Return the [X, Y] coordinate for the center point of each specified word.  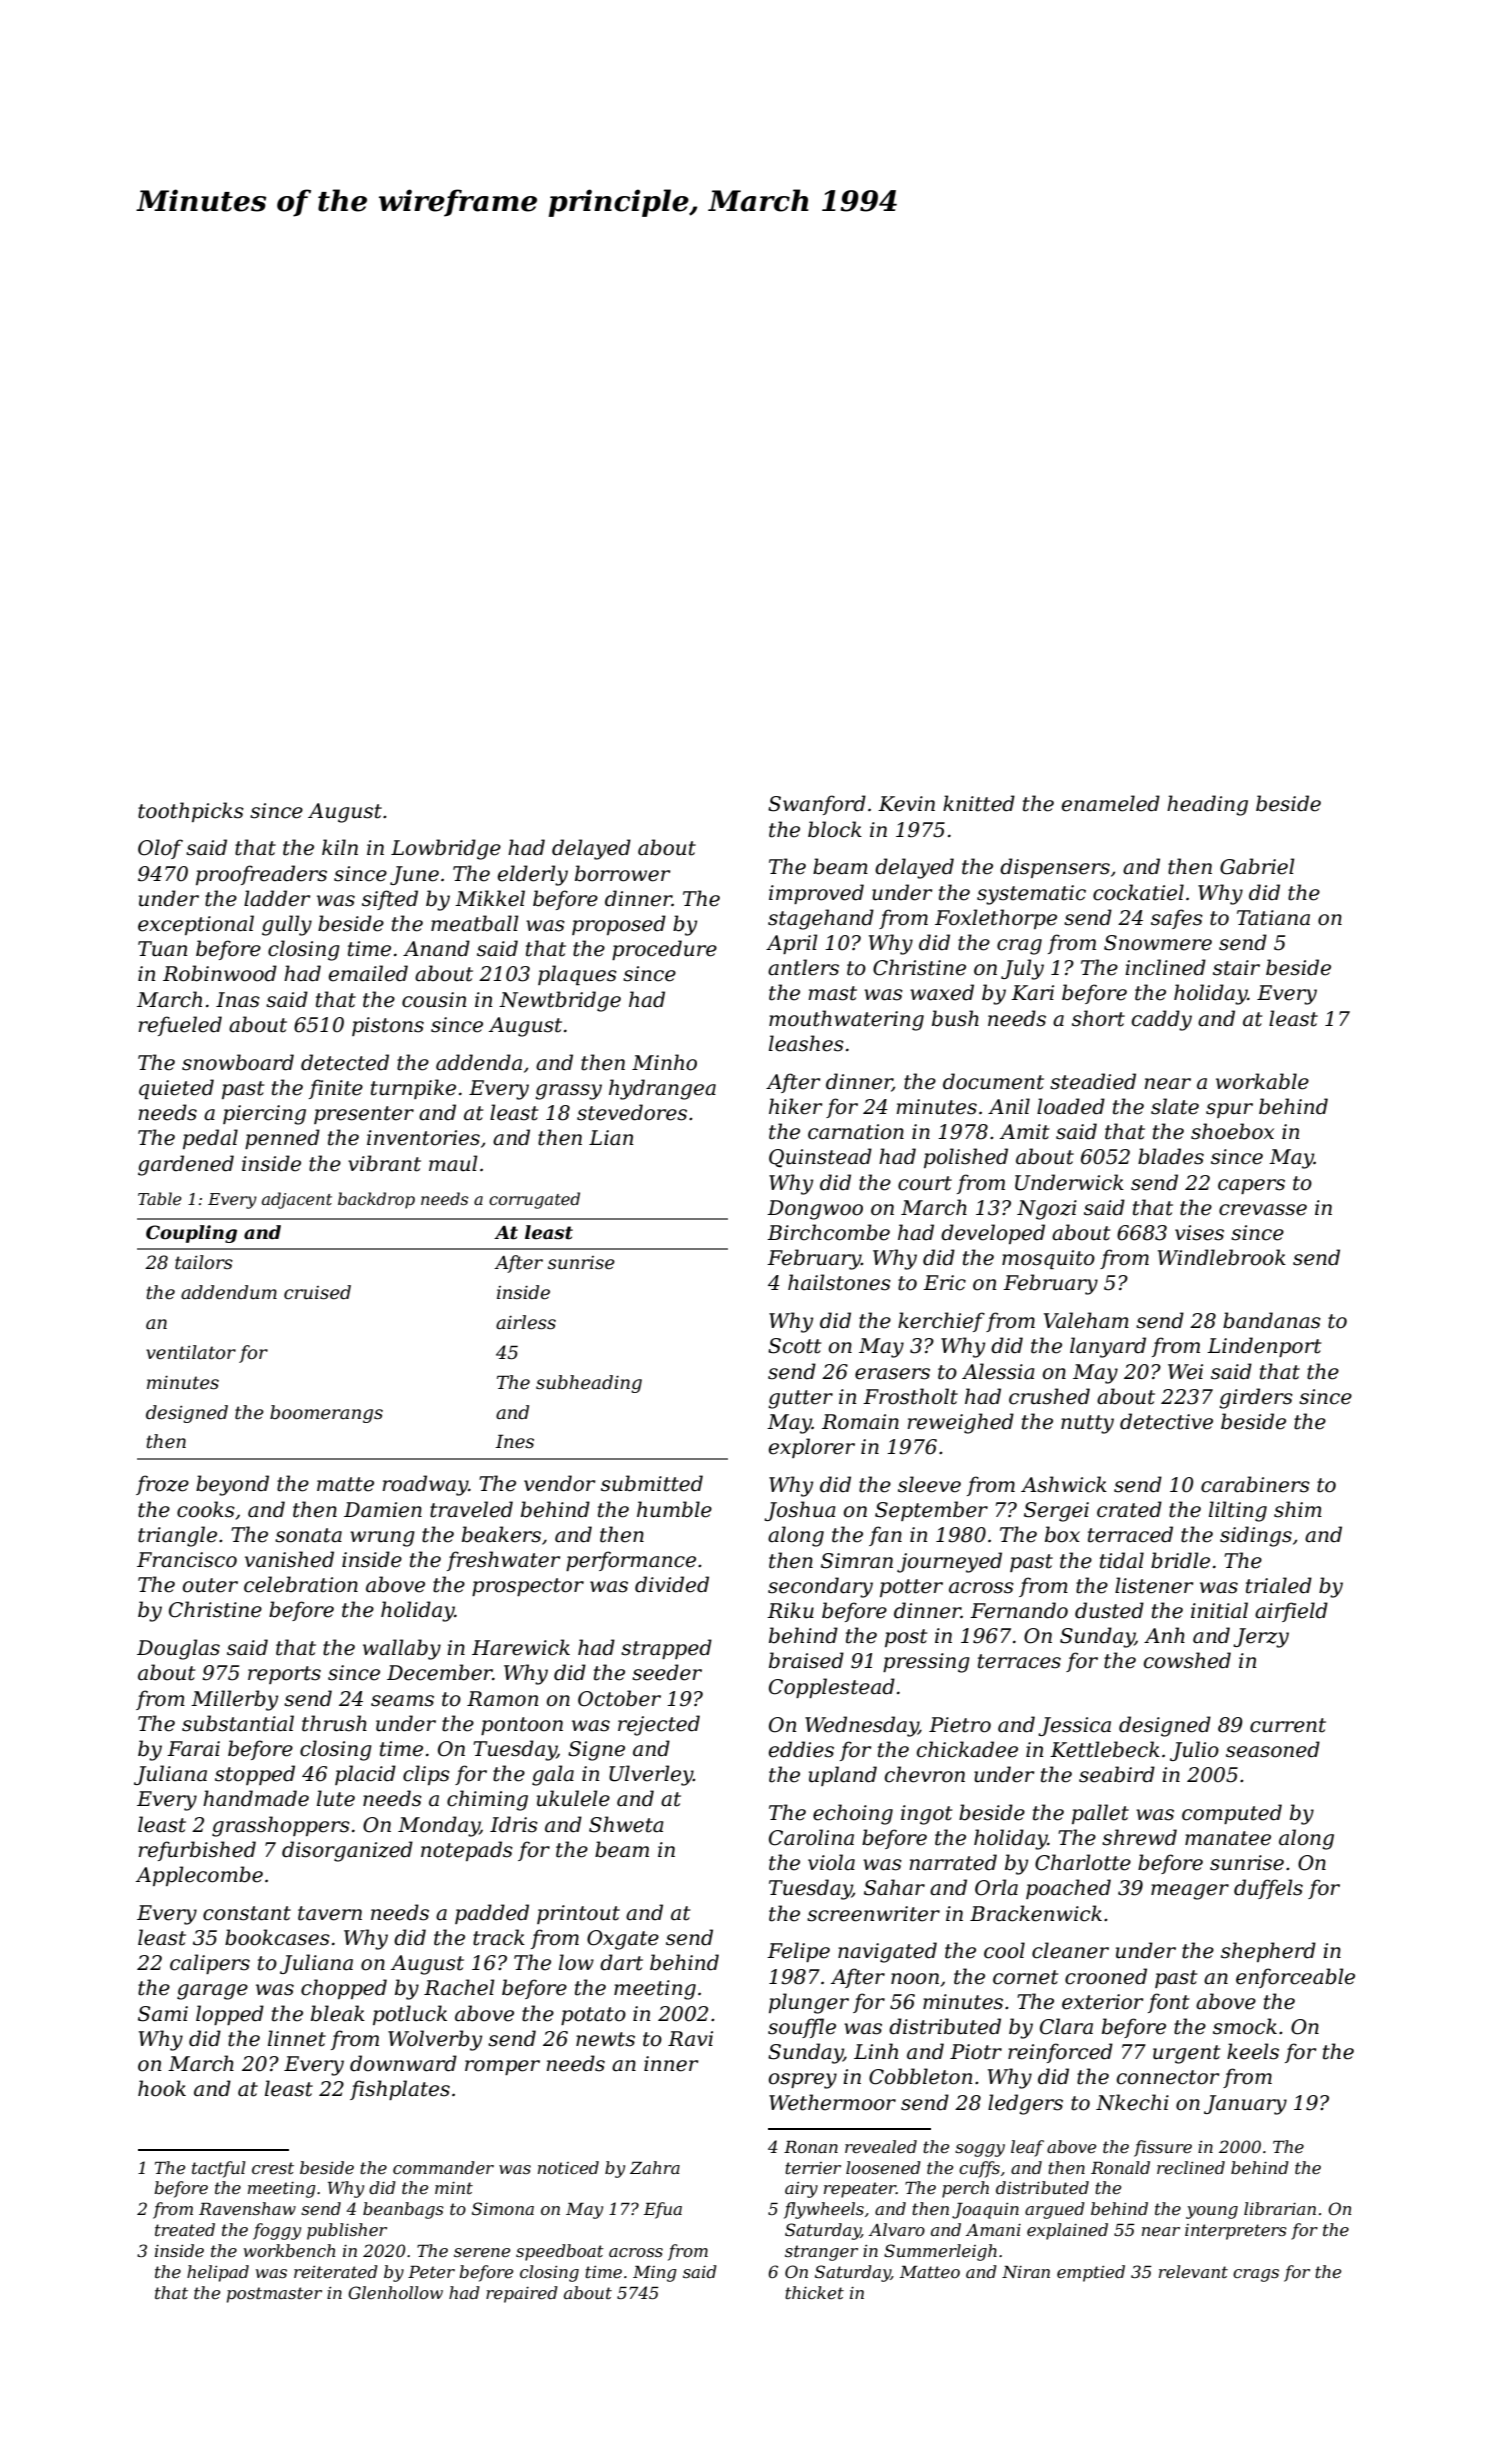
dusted [1109, 1610]
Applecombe [199, 1876]
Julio [1194, 1751]
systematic [1031, 895]
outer [210, 1585]
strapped [666, 1649]
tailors [204, 1262]
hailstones [839, 1282]
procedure [664, 950]
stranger [821, 2253]
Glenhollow [395, 2292]
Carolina [811, 1837]
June [414, 875]
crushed [1049, 1396]
